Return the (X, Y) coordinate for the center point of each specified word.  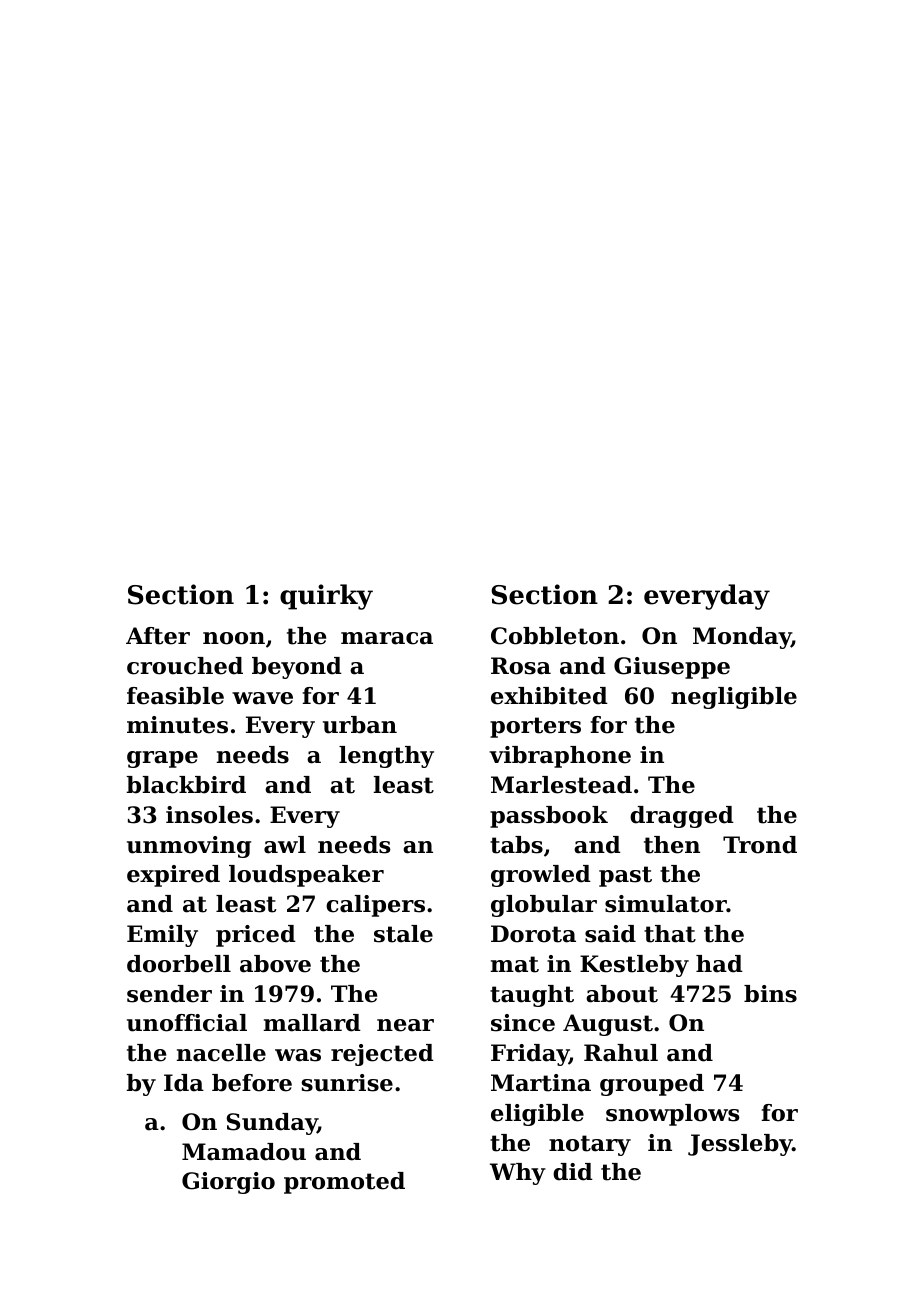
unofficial (187, 1023)
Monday (742, 638)
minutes (177, 725)
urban (360, 725)
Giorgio (228, 1183)
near (405, 1025)
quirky (326, 597)
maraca (387, 638)
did (573, 1172)
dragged (682, 817)
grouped (652, 1085)
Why (518, 1174)
